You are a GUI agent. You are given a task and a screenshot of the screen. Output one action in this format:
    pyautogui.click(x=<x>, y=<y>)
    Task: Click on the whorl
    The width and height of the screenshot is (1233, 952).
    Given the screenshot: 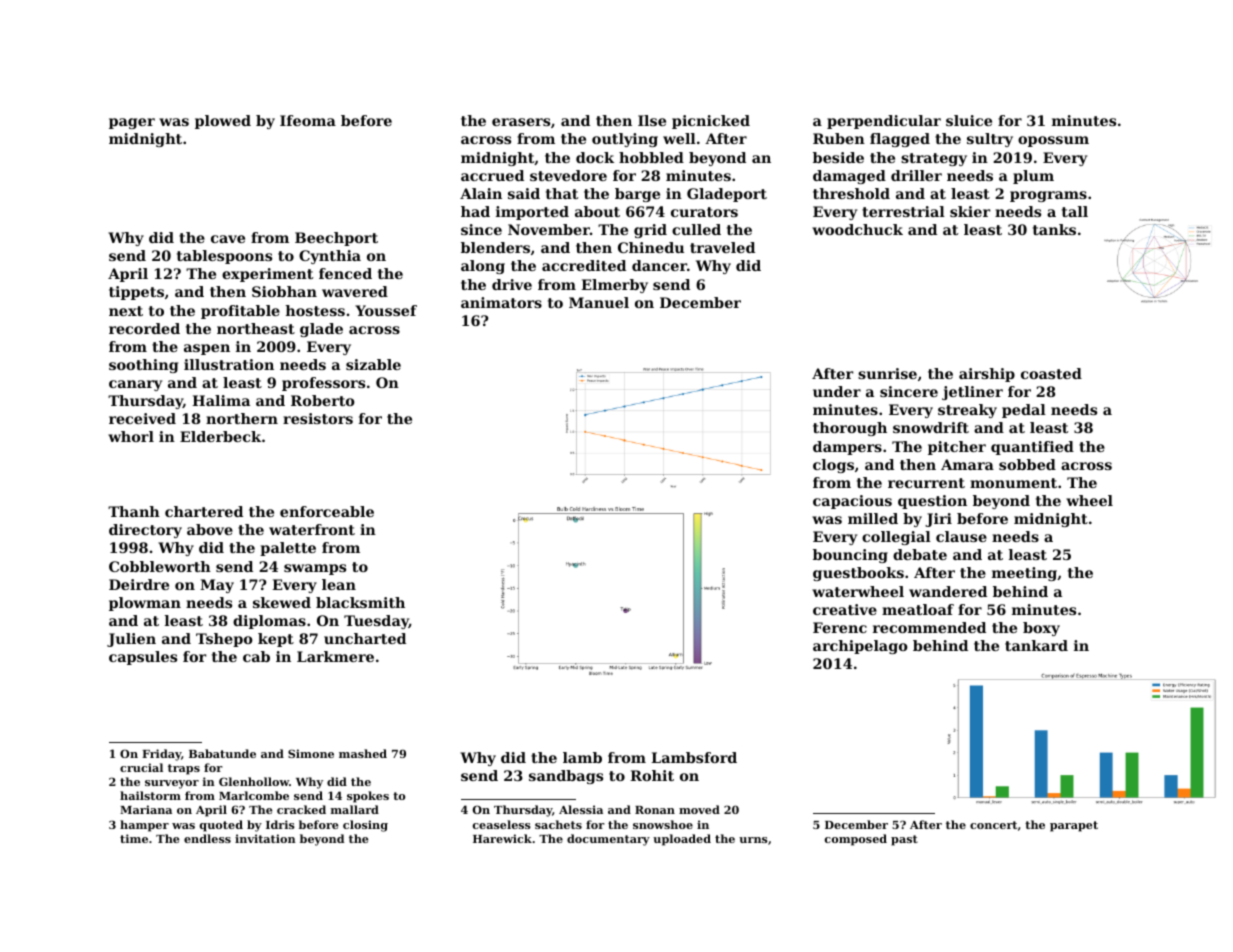 What is the action you would take?
    pyautogui.click(x=131, y=436)
